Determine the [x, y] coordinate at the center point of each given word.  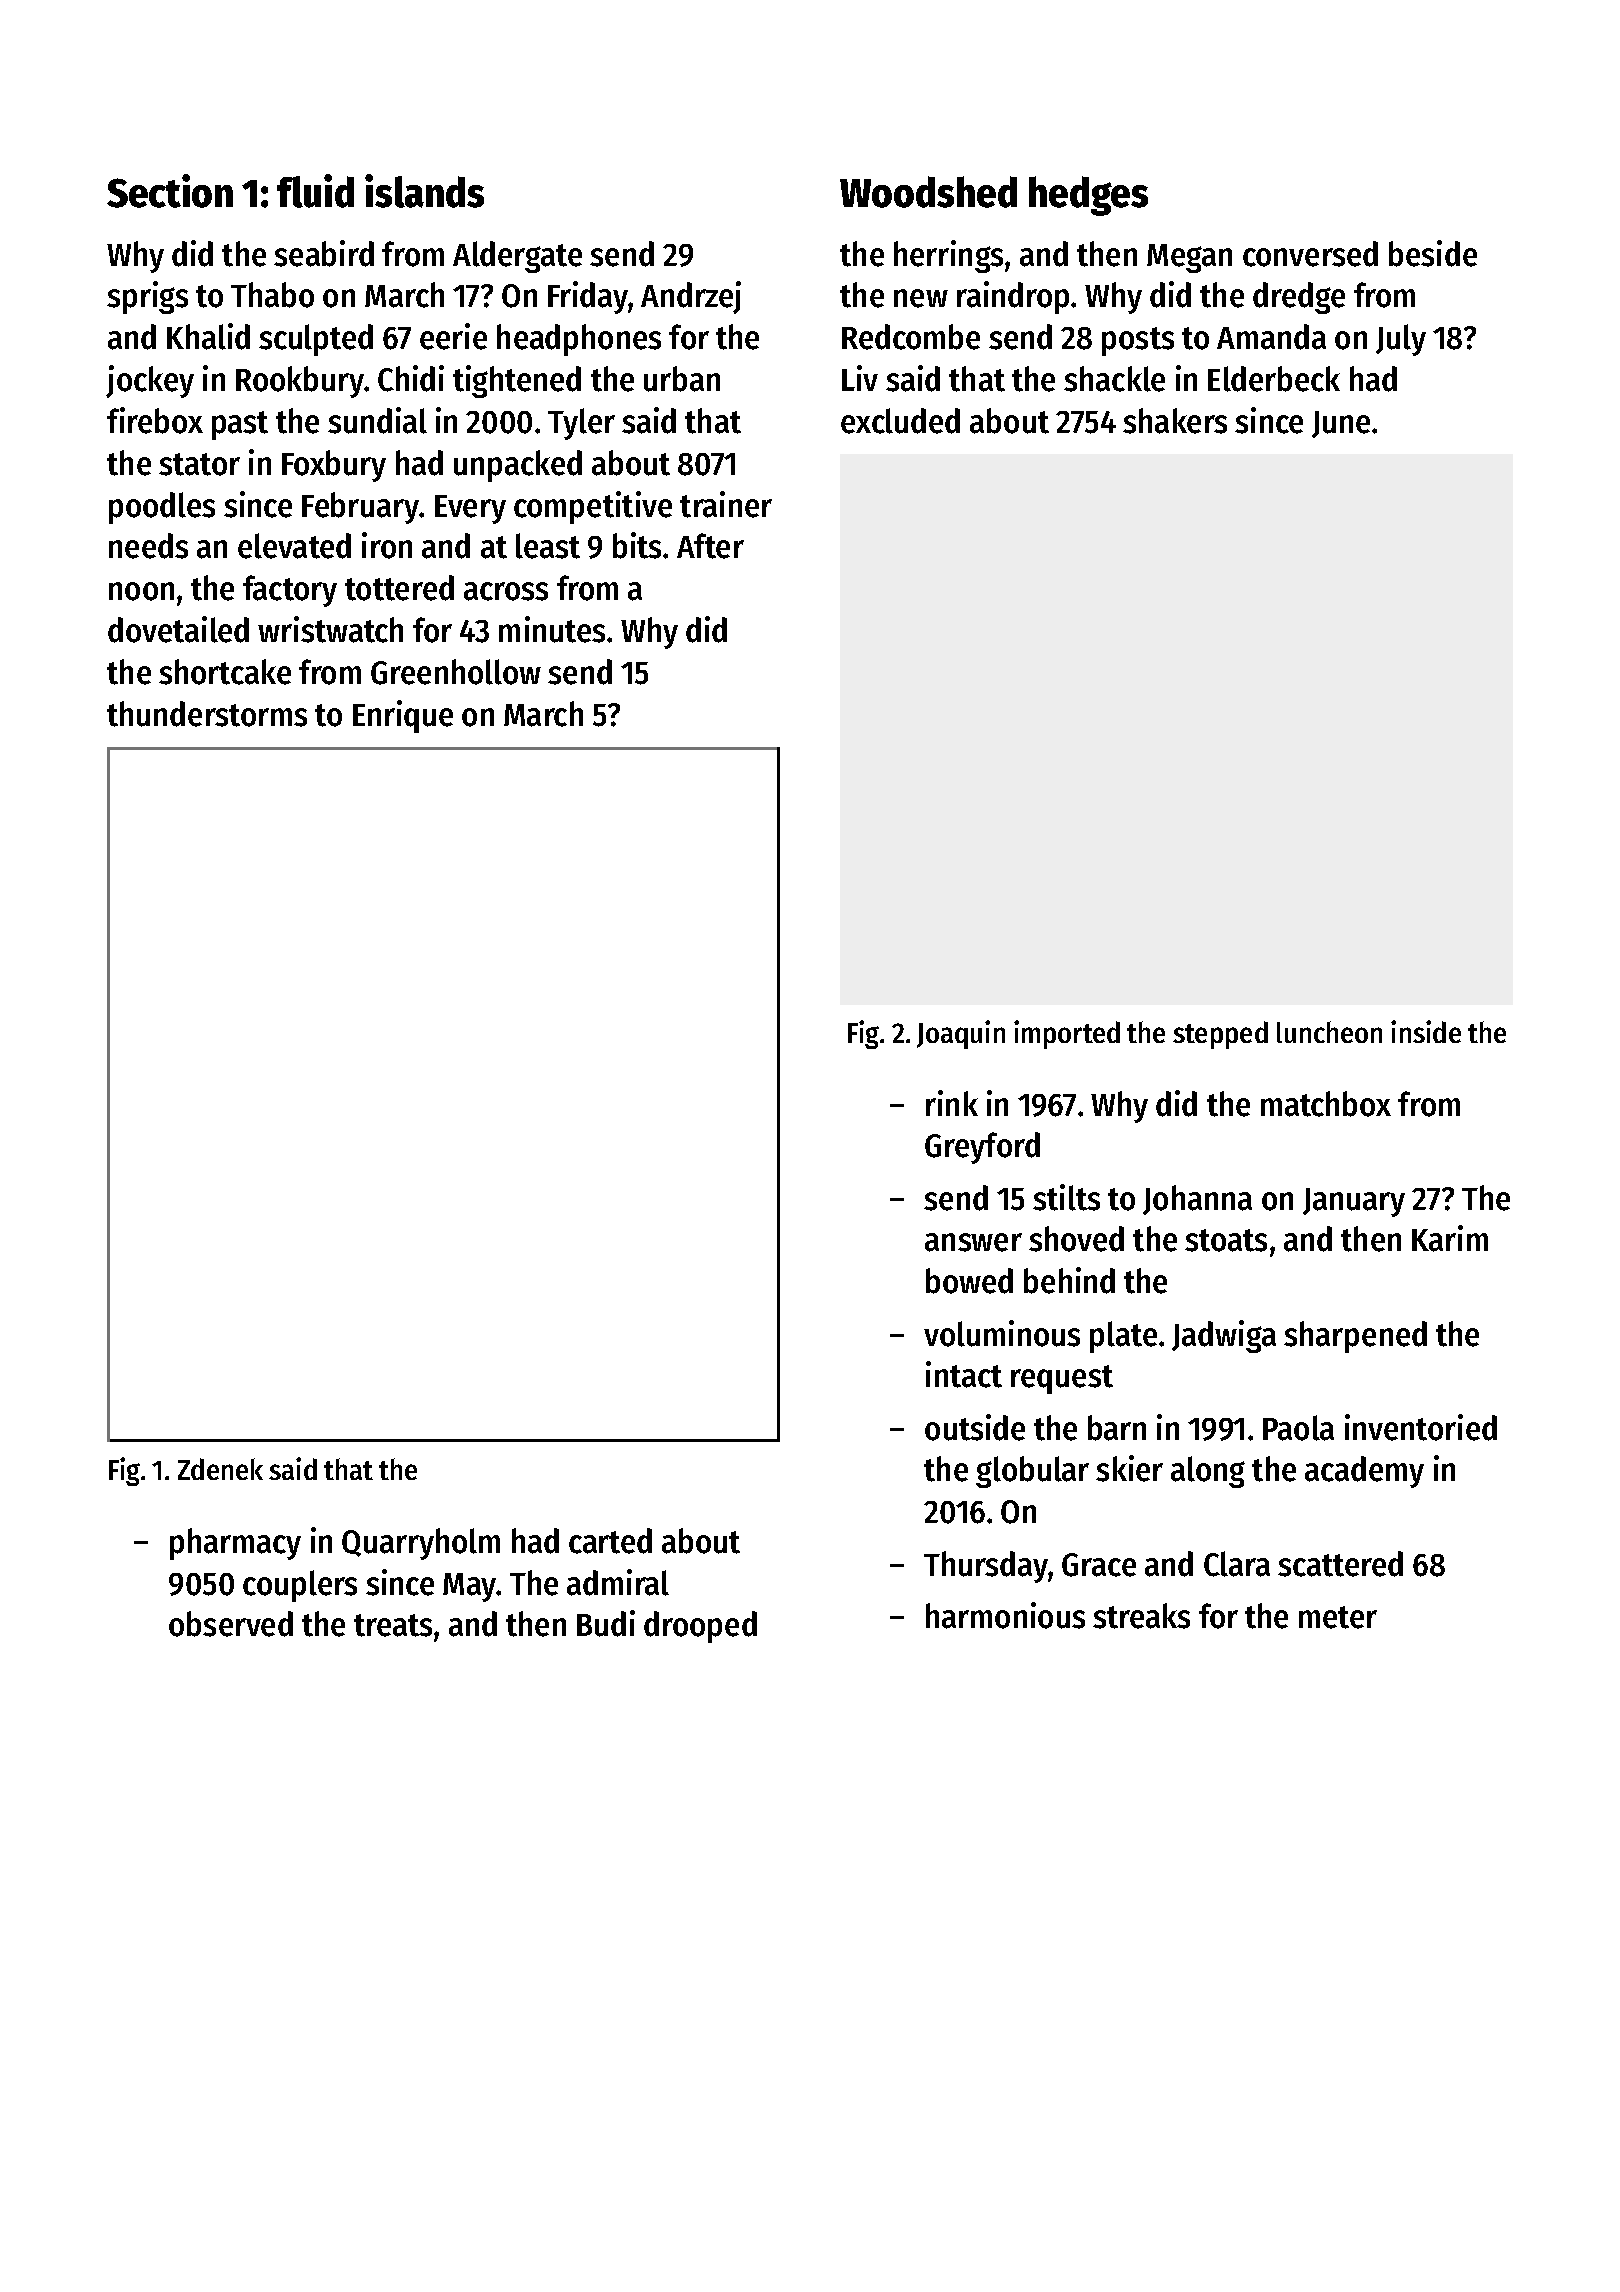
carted [610, 1541]
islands [424, 191]
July [1401, 340]
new [921, 298]
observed [231, 1624]
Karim [1450, 1238]
